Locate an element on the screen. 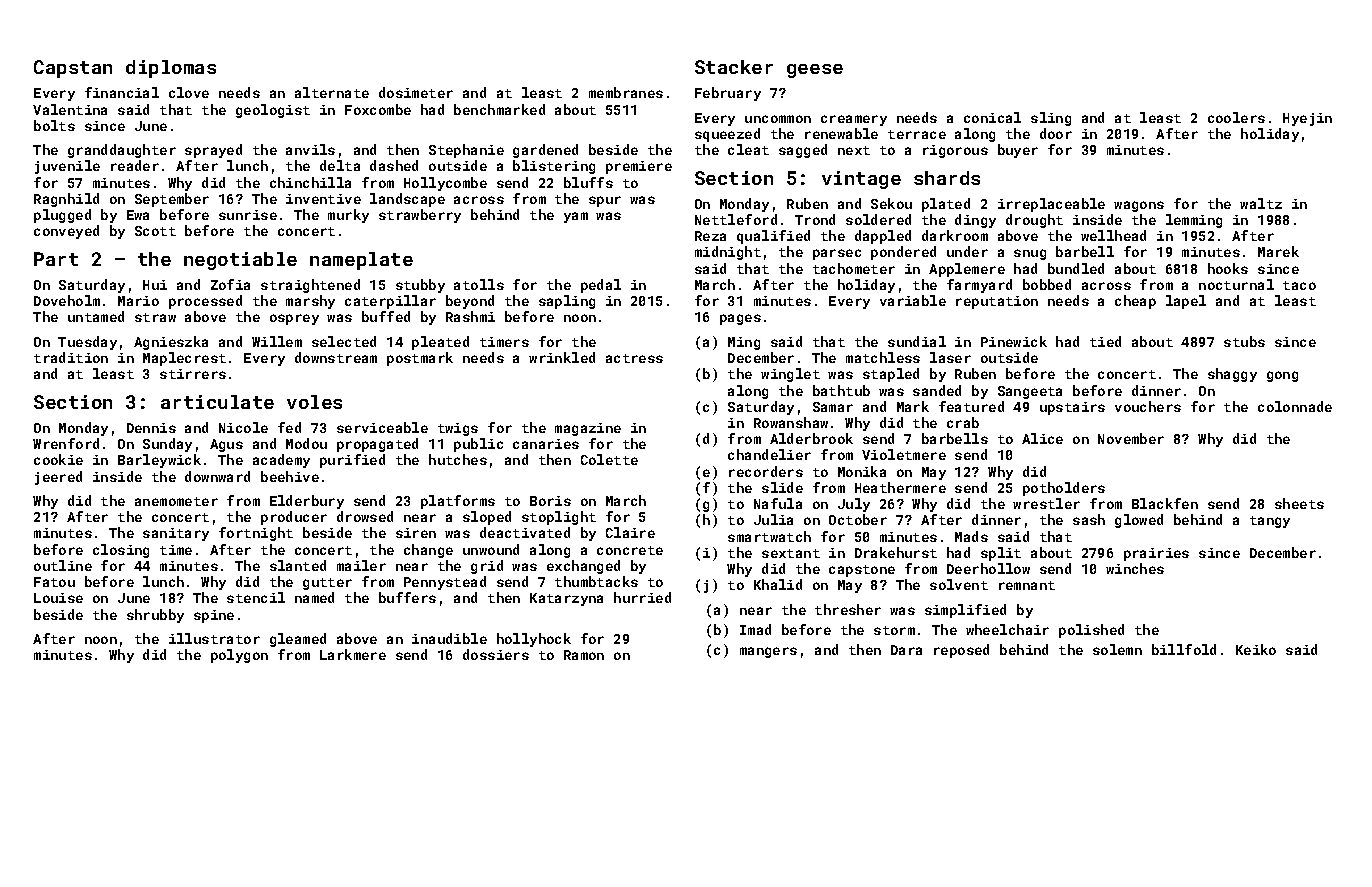 This screenshot has width=1372, height=887. mangers is located at coordinates (768, 652).
